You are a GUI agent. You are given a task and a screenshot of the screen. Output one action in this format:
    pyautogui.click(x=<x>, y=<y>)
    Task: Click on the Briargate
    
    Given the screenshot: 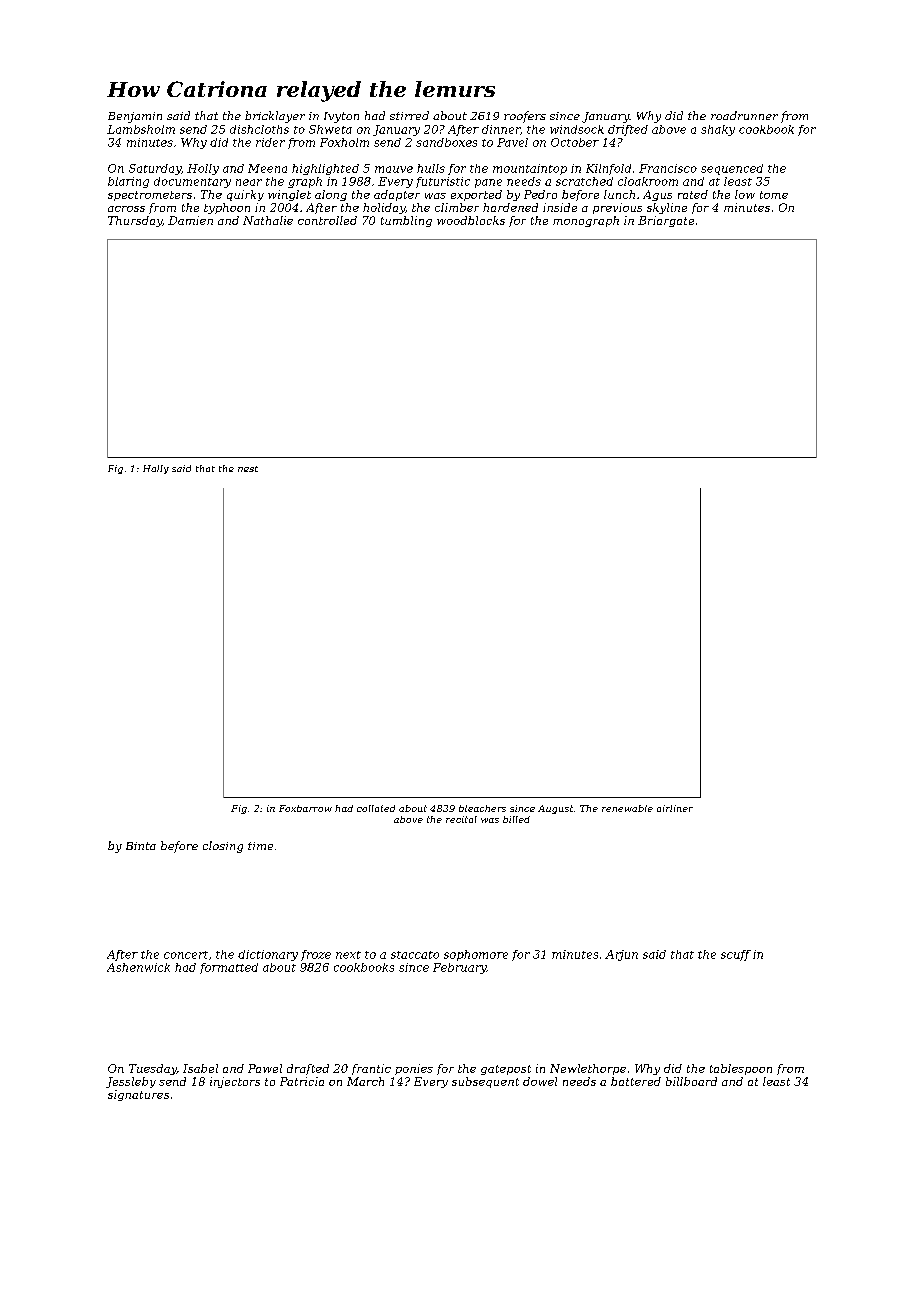 What is the action you would take?
    pyautogui.click(x=666, y=221)
